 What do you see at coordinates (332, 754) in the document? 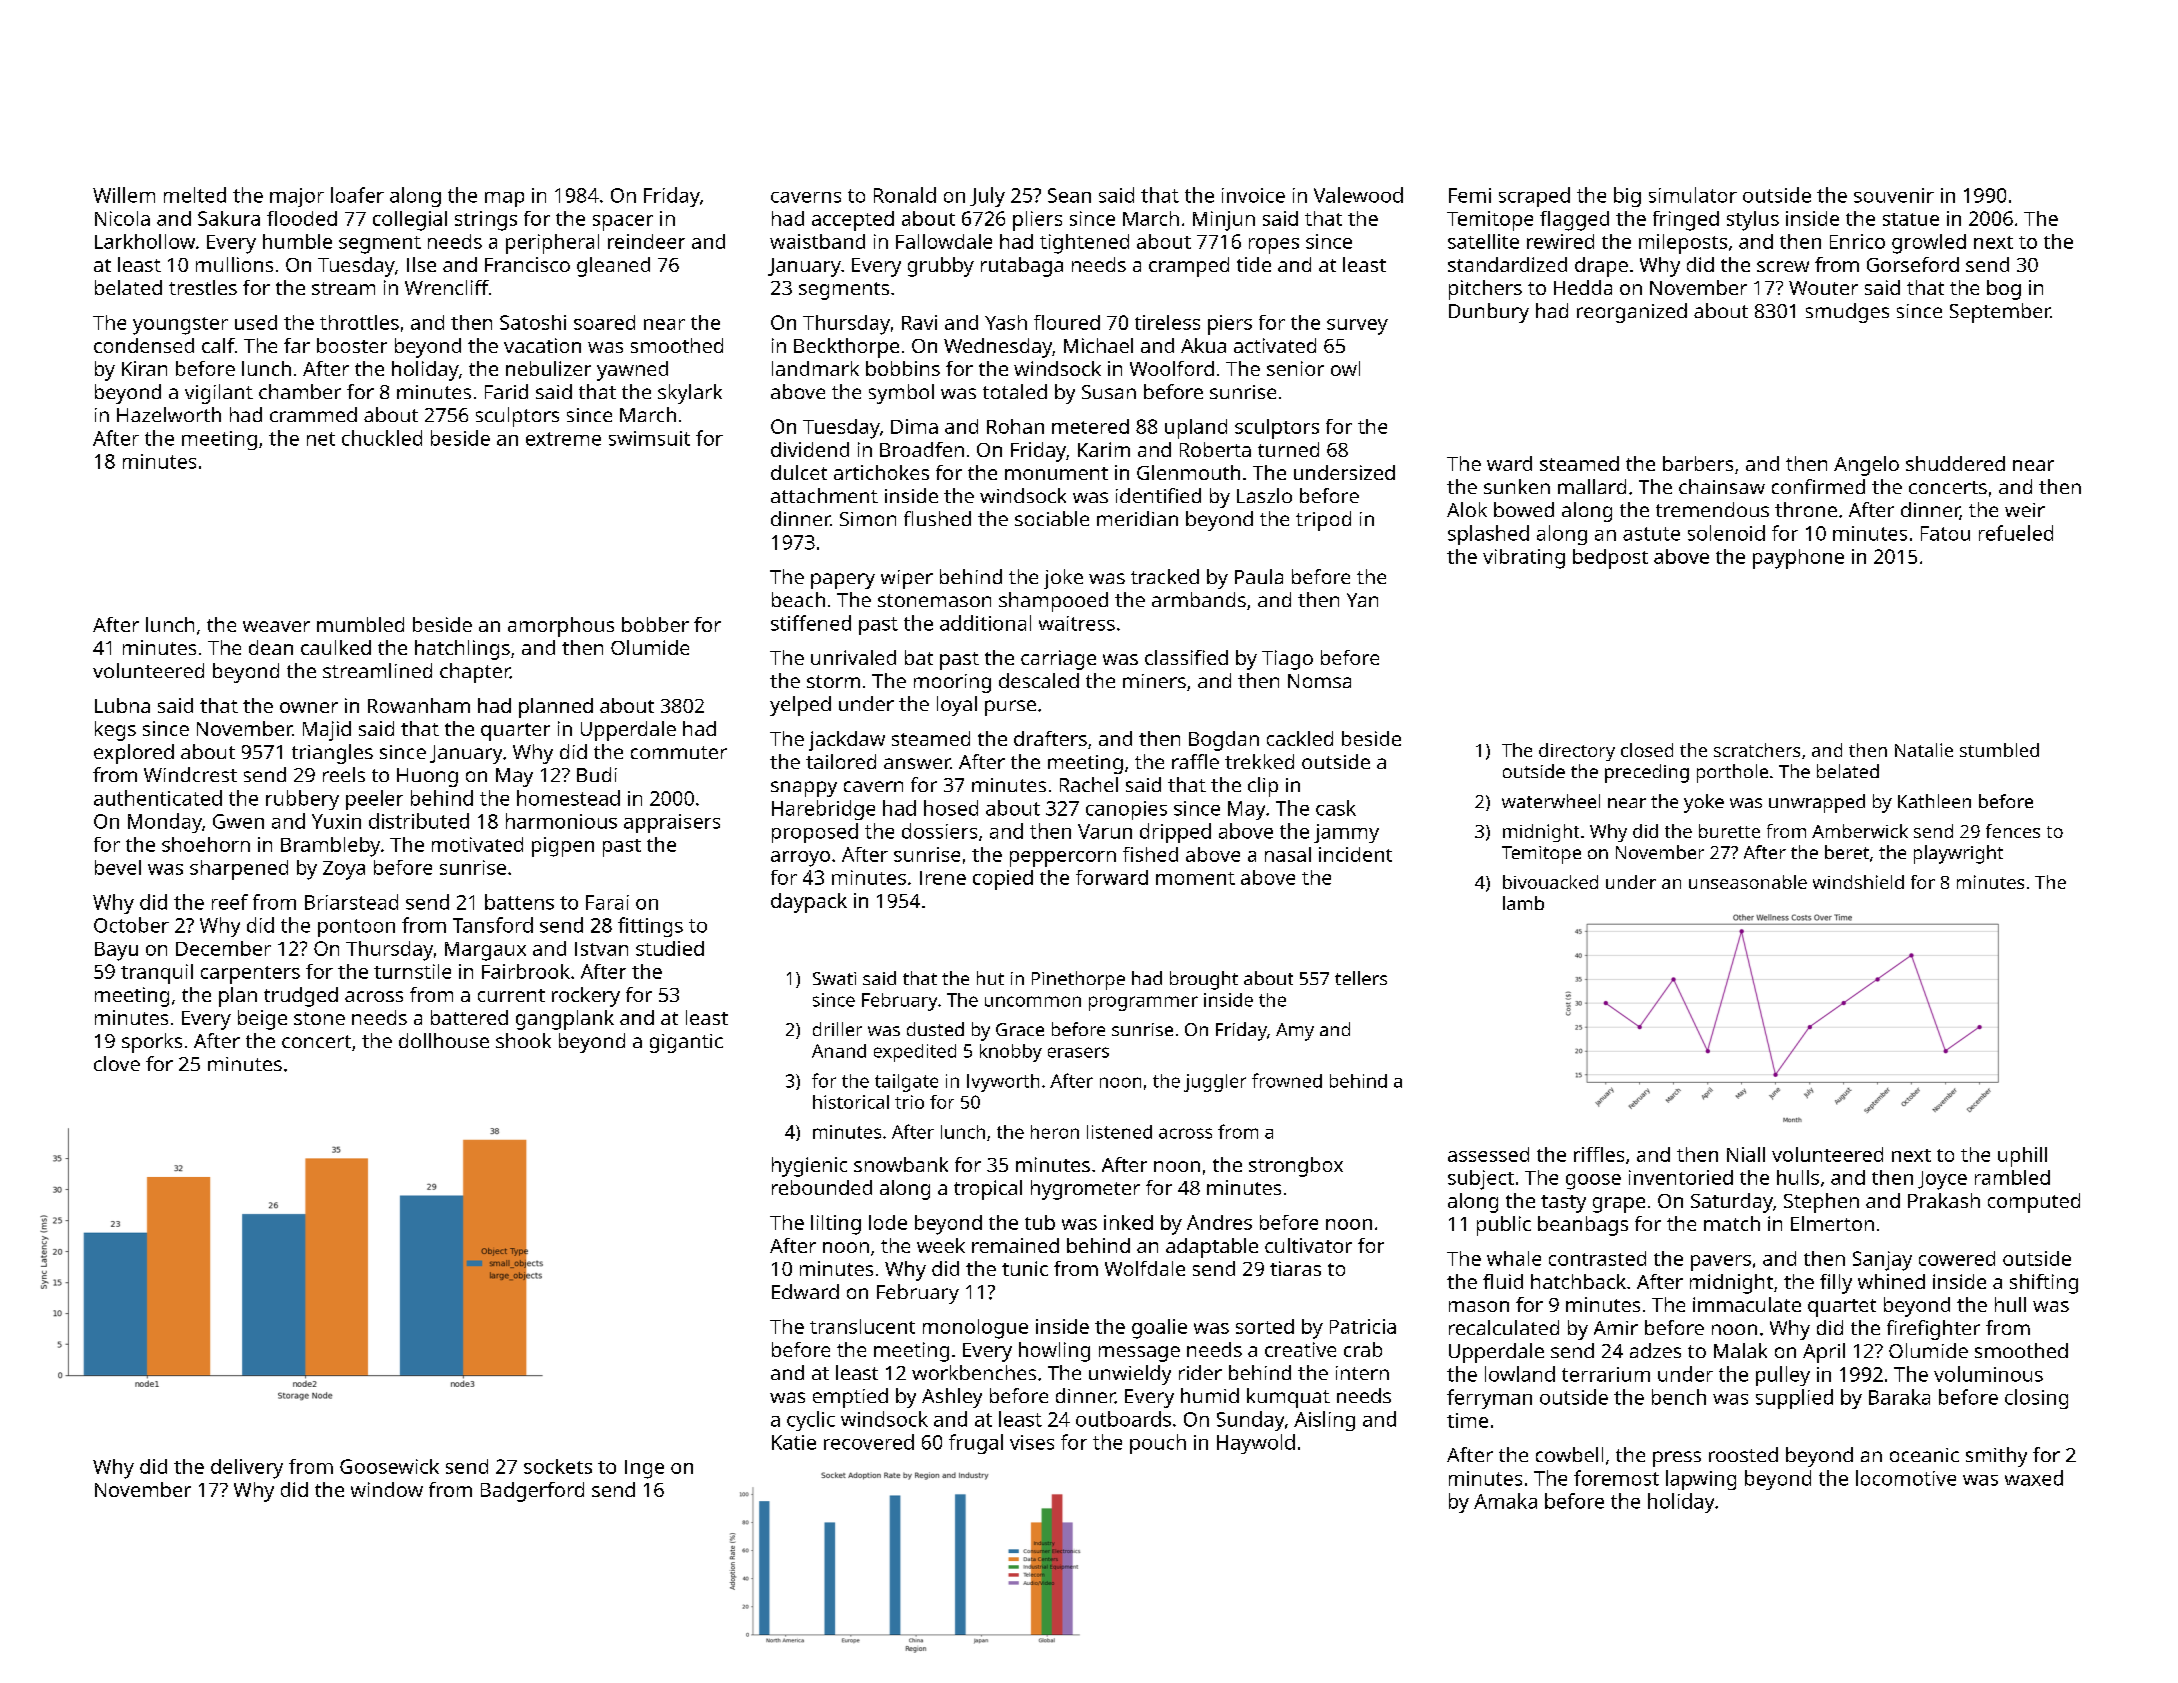
I see `triangles` at bounding box center [332, 754].
